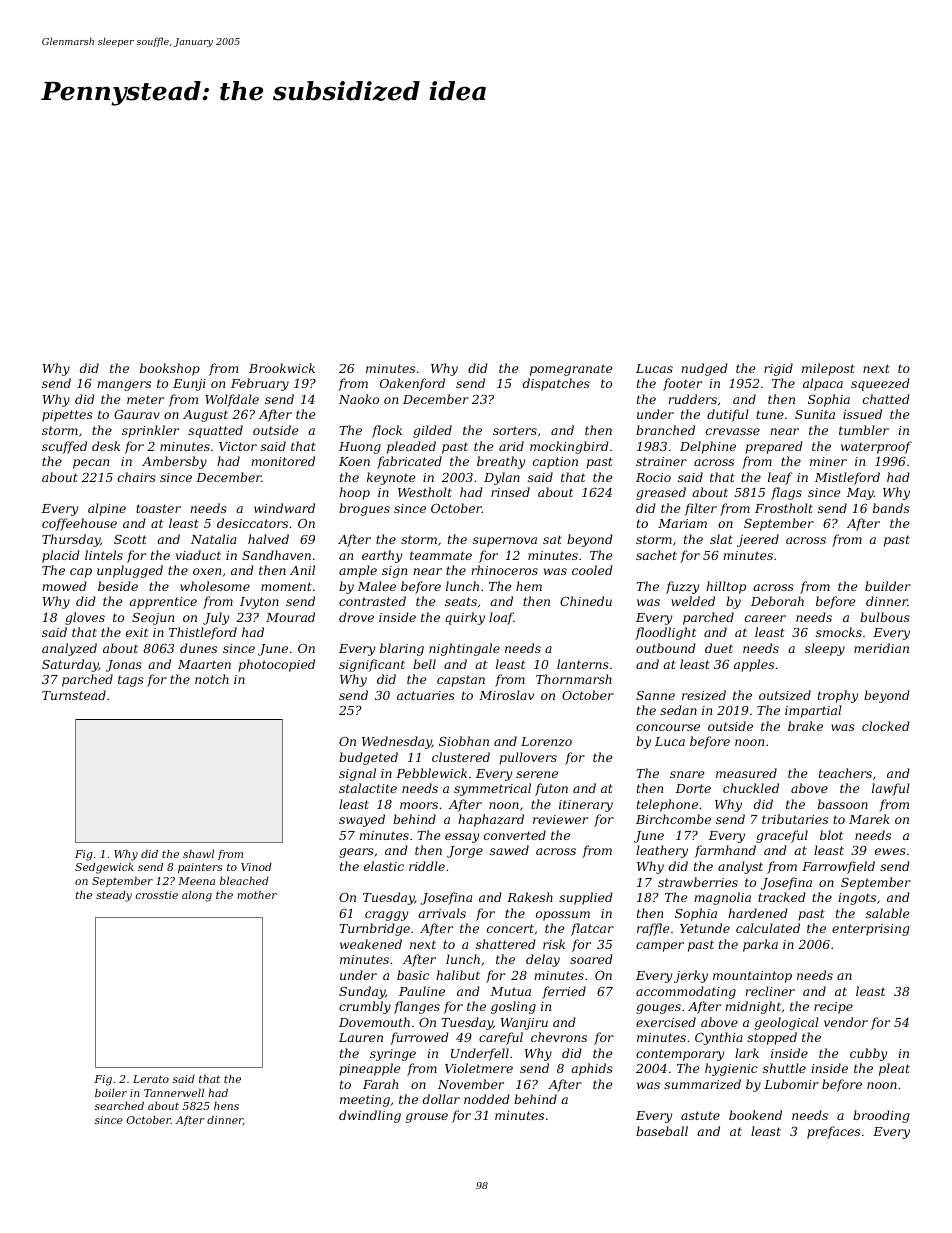 The width and height of the page is (952, 1233). Describe the element at coordinates (880, 384) in the page. I see `squeezed` at that location.
